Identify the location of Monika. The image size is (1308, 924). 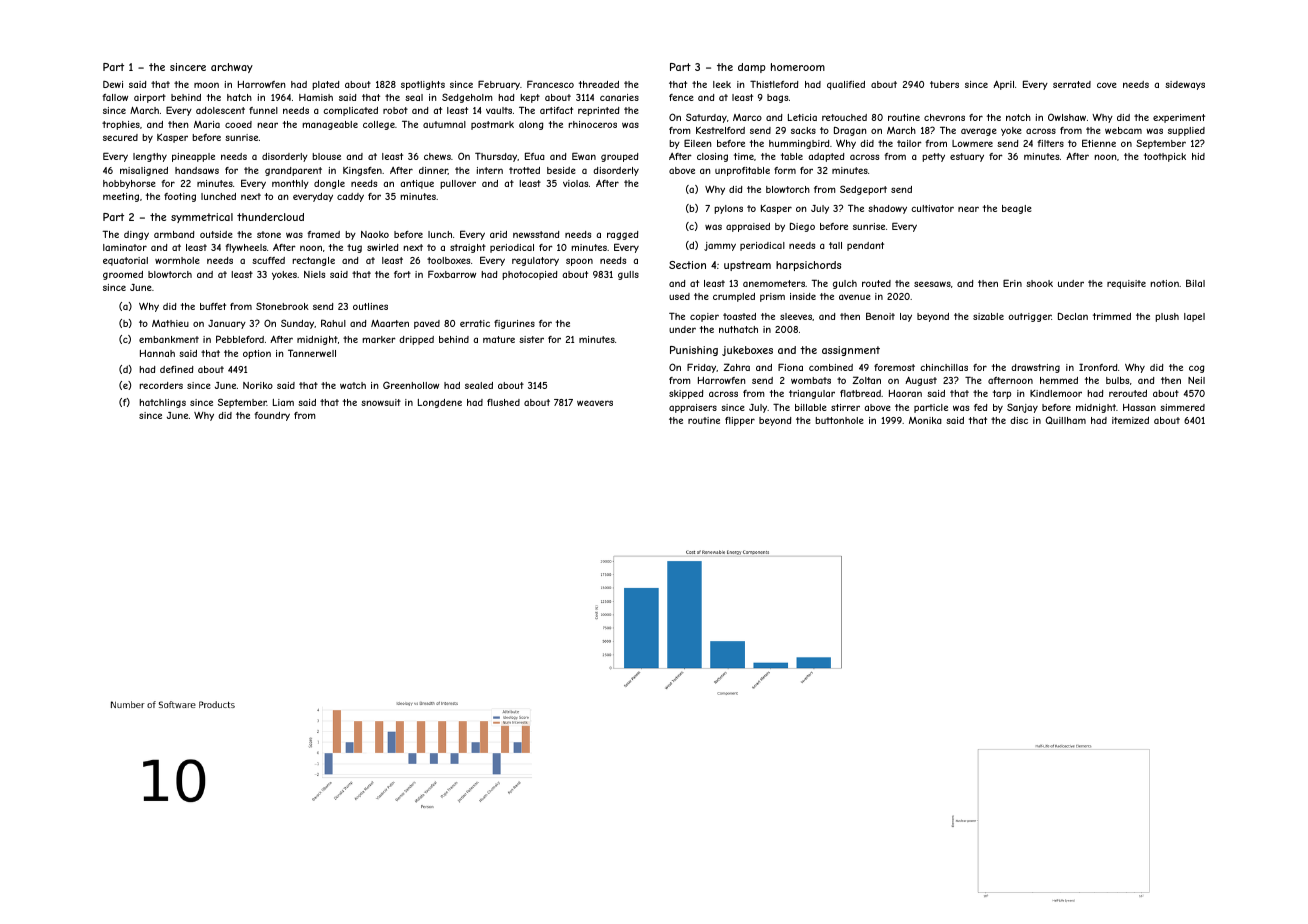
(925, 420).
